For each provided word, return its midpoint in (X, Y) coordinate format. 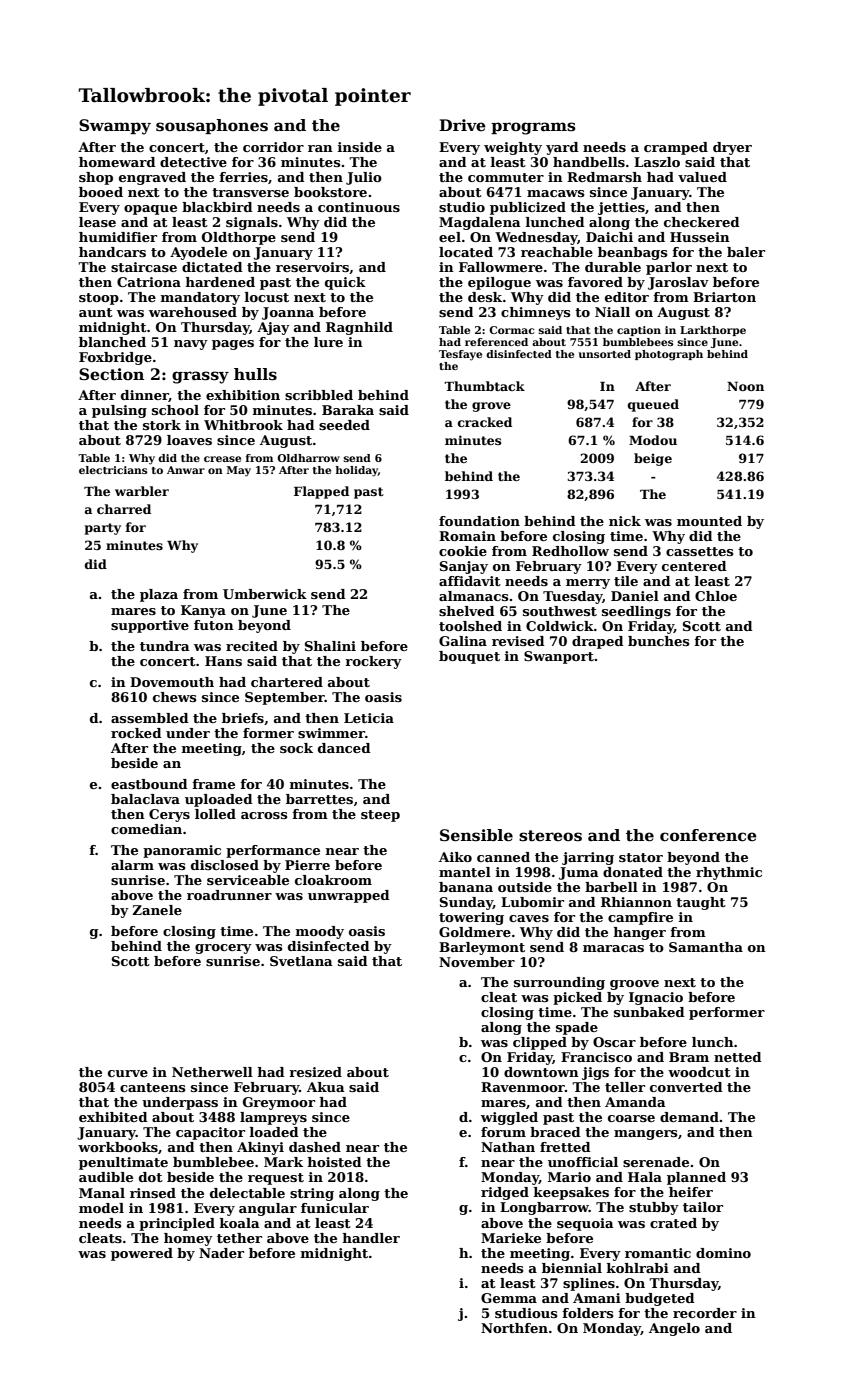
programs (533, 128)
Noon (745, 386)
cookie (463, 551)
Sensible (476, 835)
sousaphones (212, 126)
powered (142, 1254)
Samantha (706, 947)
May (239, 471)
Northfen (514, 1328)
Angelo (674, 1329)
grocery (223, 949)
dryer (732, 148)
